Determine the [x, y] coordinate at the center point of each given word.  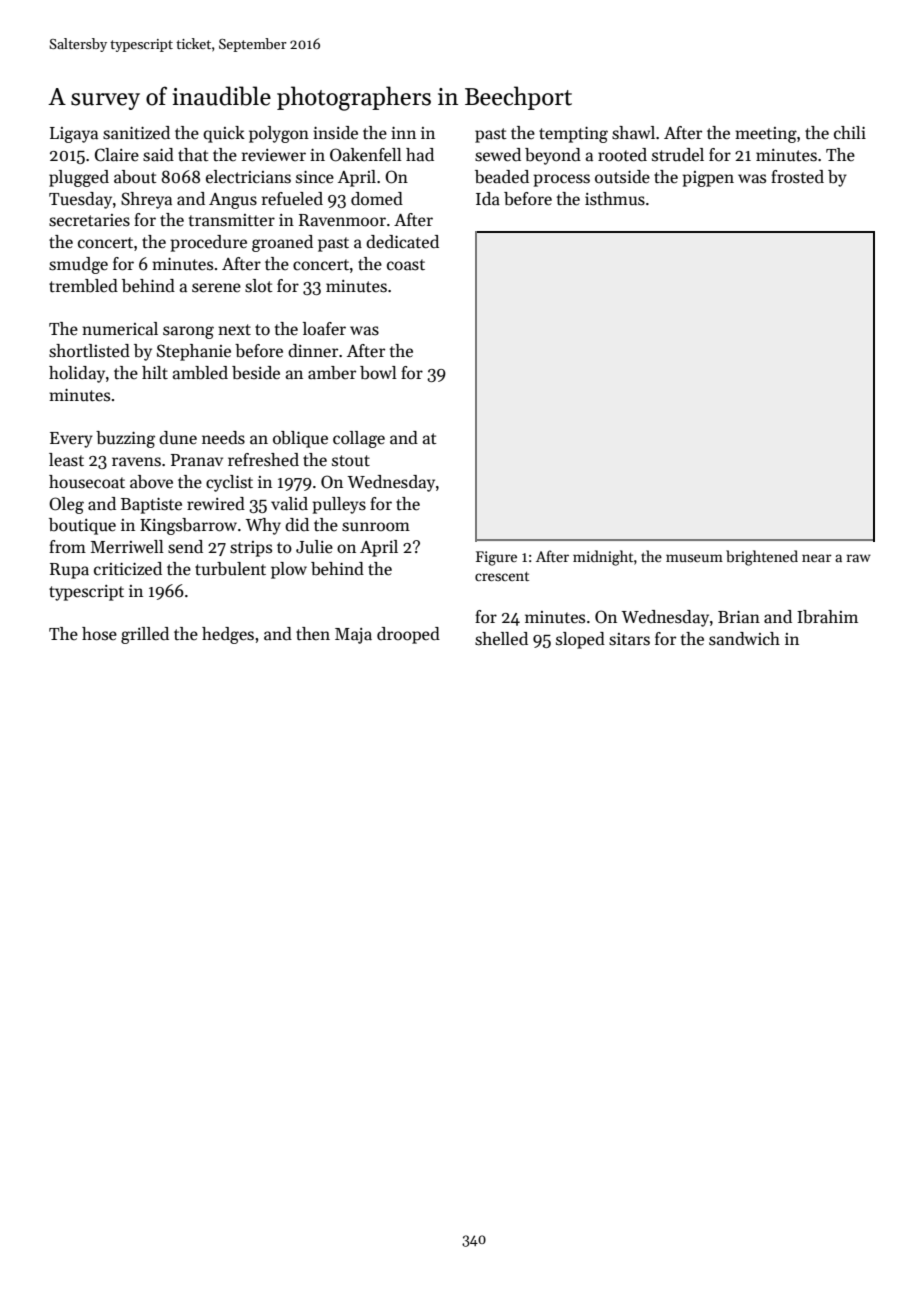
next [234, 330]
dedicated [402, 242]
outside [622, 177]
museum [694, 558]
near [817, 558]
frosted [797, 177]
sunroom [376, 527]
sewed [498, 155]
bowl [378, 373]
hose [99, 634]
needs [223, 438]
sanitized [136, 133]
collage [359, 439]
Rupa [69, 571]
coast [406, 265]
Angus [233, 201]
